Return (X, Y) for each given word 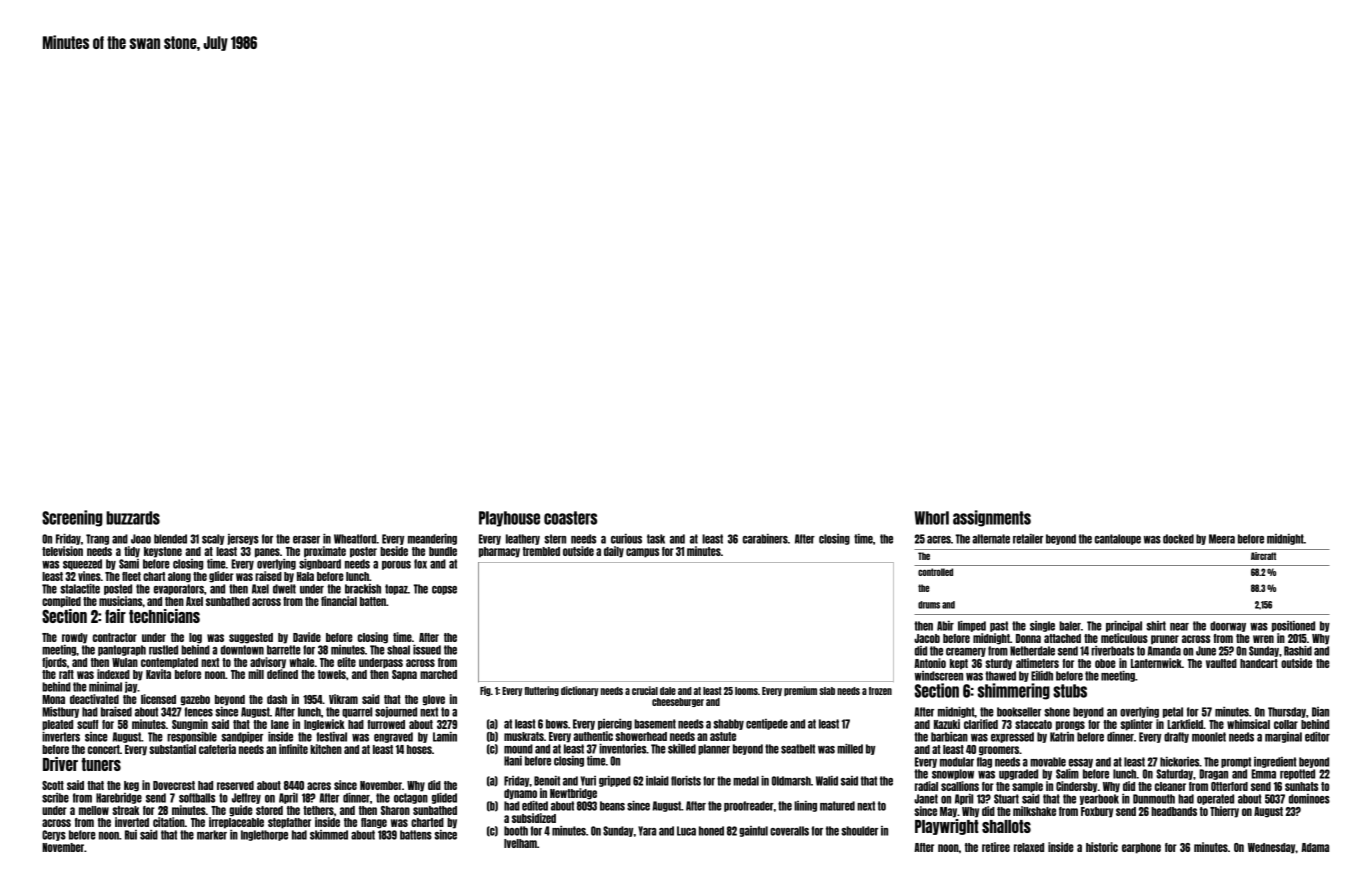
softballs (197, 798)
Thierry (1224, 812)
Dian (1320, 712)
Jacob (927, 638)
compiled (61, 602)
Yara (647, 831)
